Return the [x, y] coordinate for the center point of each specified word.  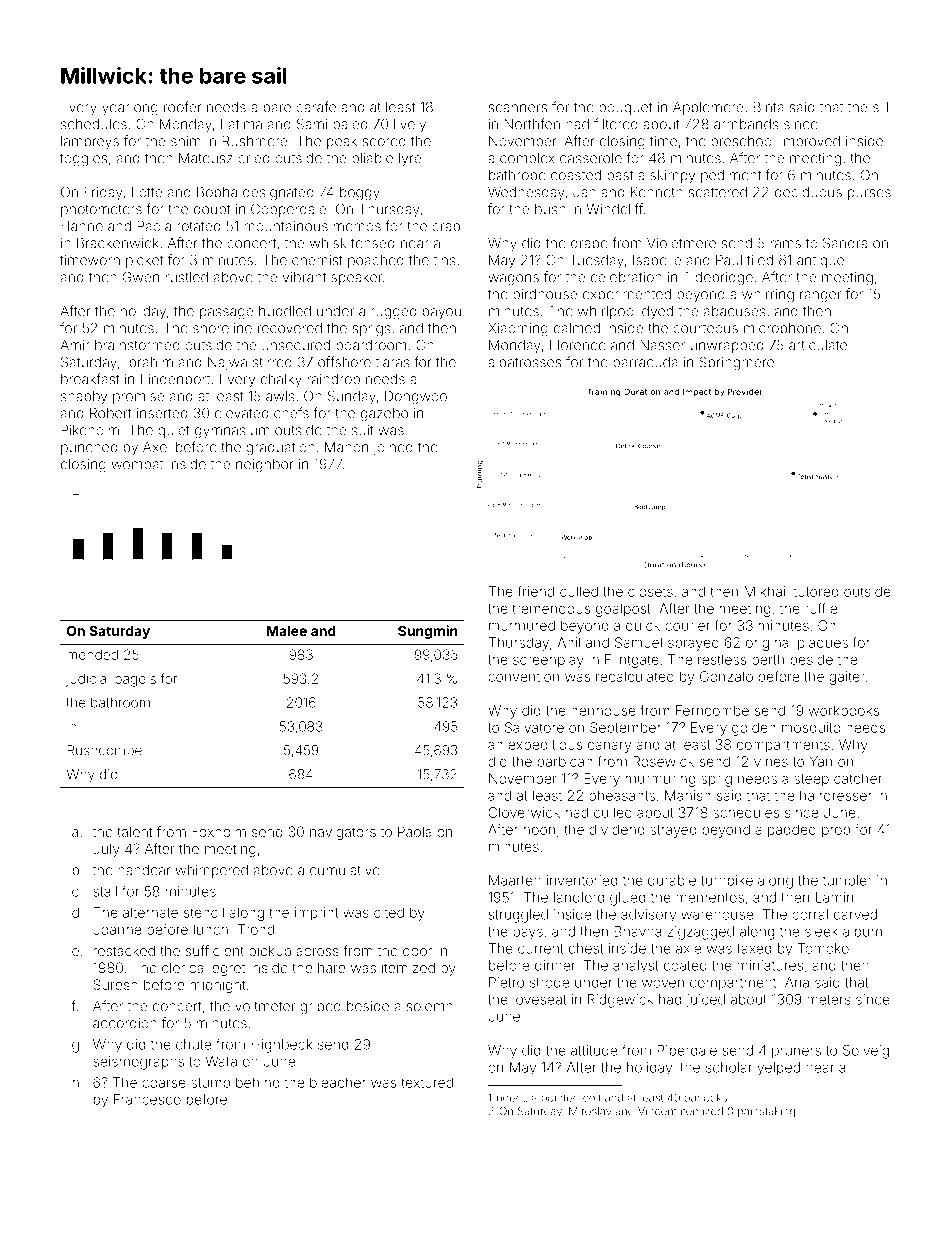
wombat [137, 464]
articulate [818, 345]
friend [536, 591]
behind [257, 1082]
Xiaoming [518, 330]
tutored [816, 591]
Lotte [147, 192]
